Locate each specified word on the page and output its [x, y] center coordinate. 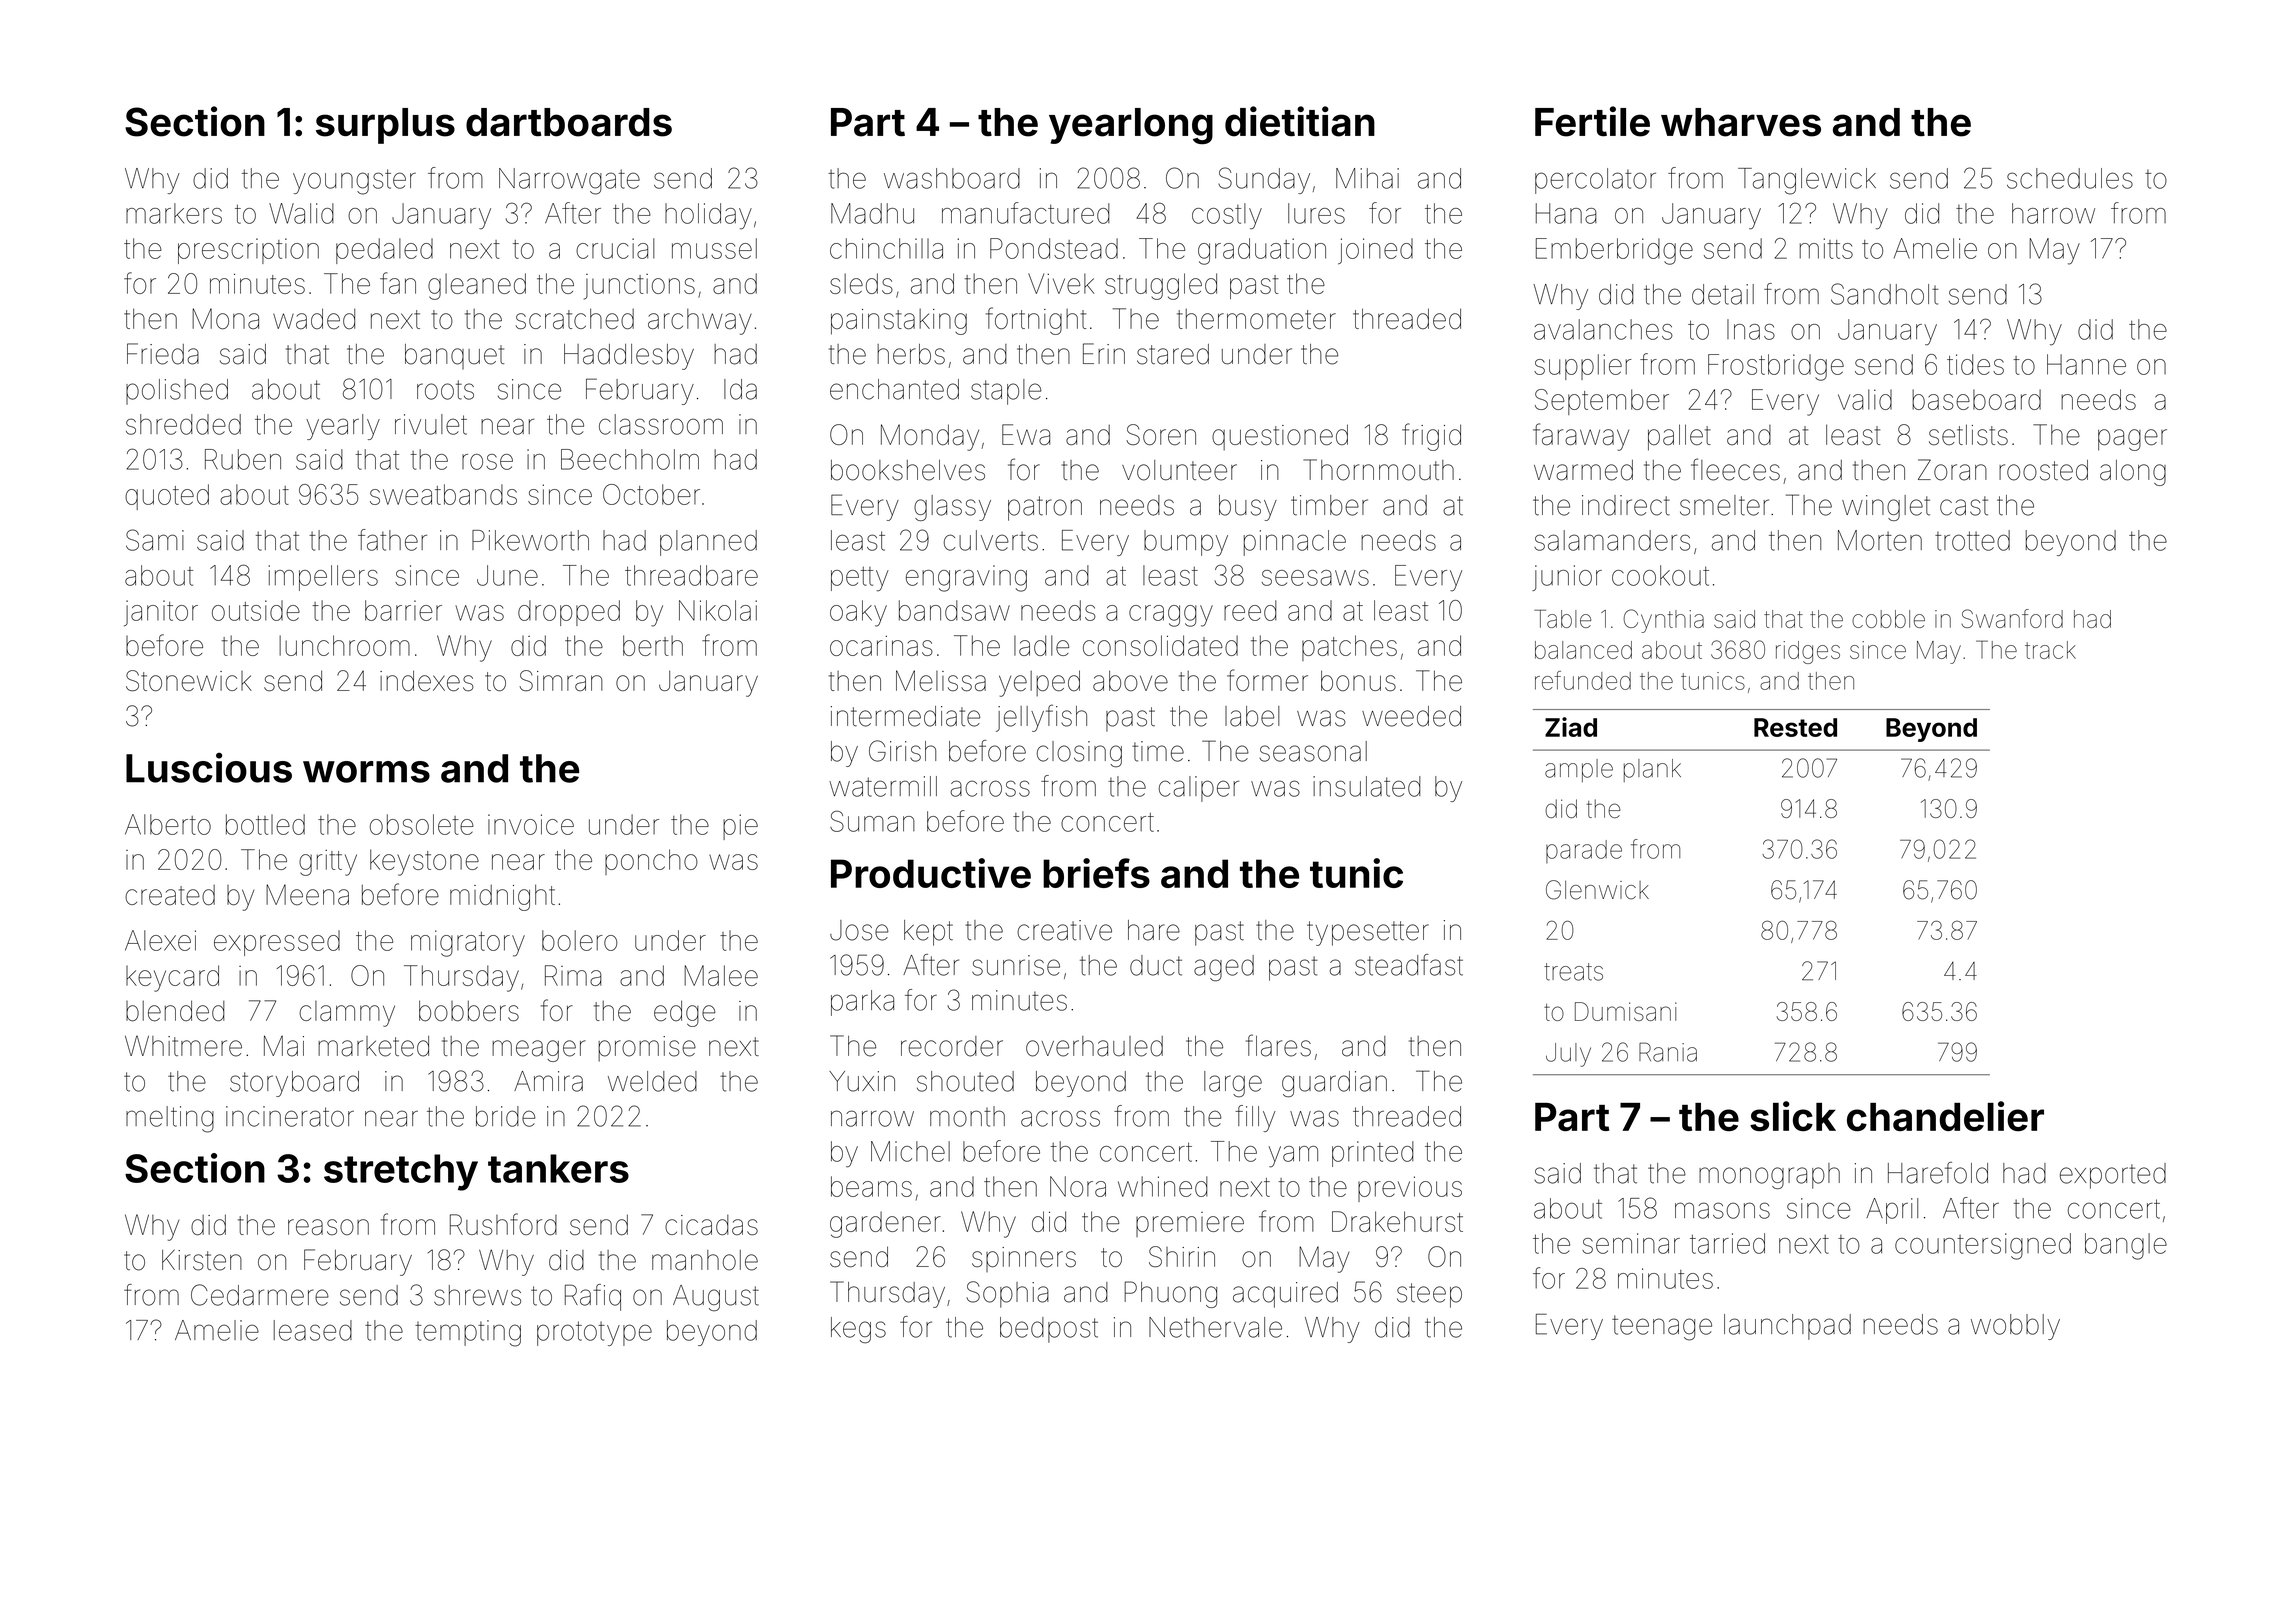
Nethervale [1215, 1327]
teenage [1662, 1328]
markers [174, 213]
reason [328, 1227]
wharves [1741, 122]
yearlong [1131, 126]
